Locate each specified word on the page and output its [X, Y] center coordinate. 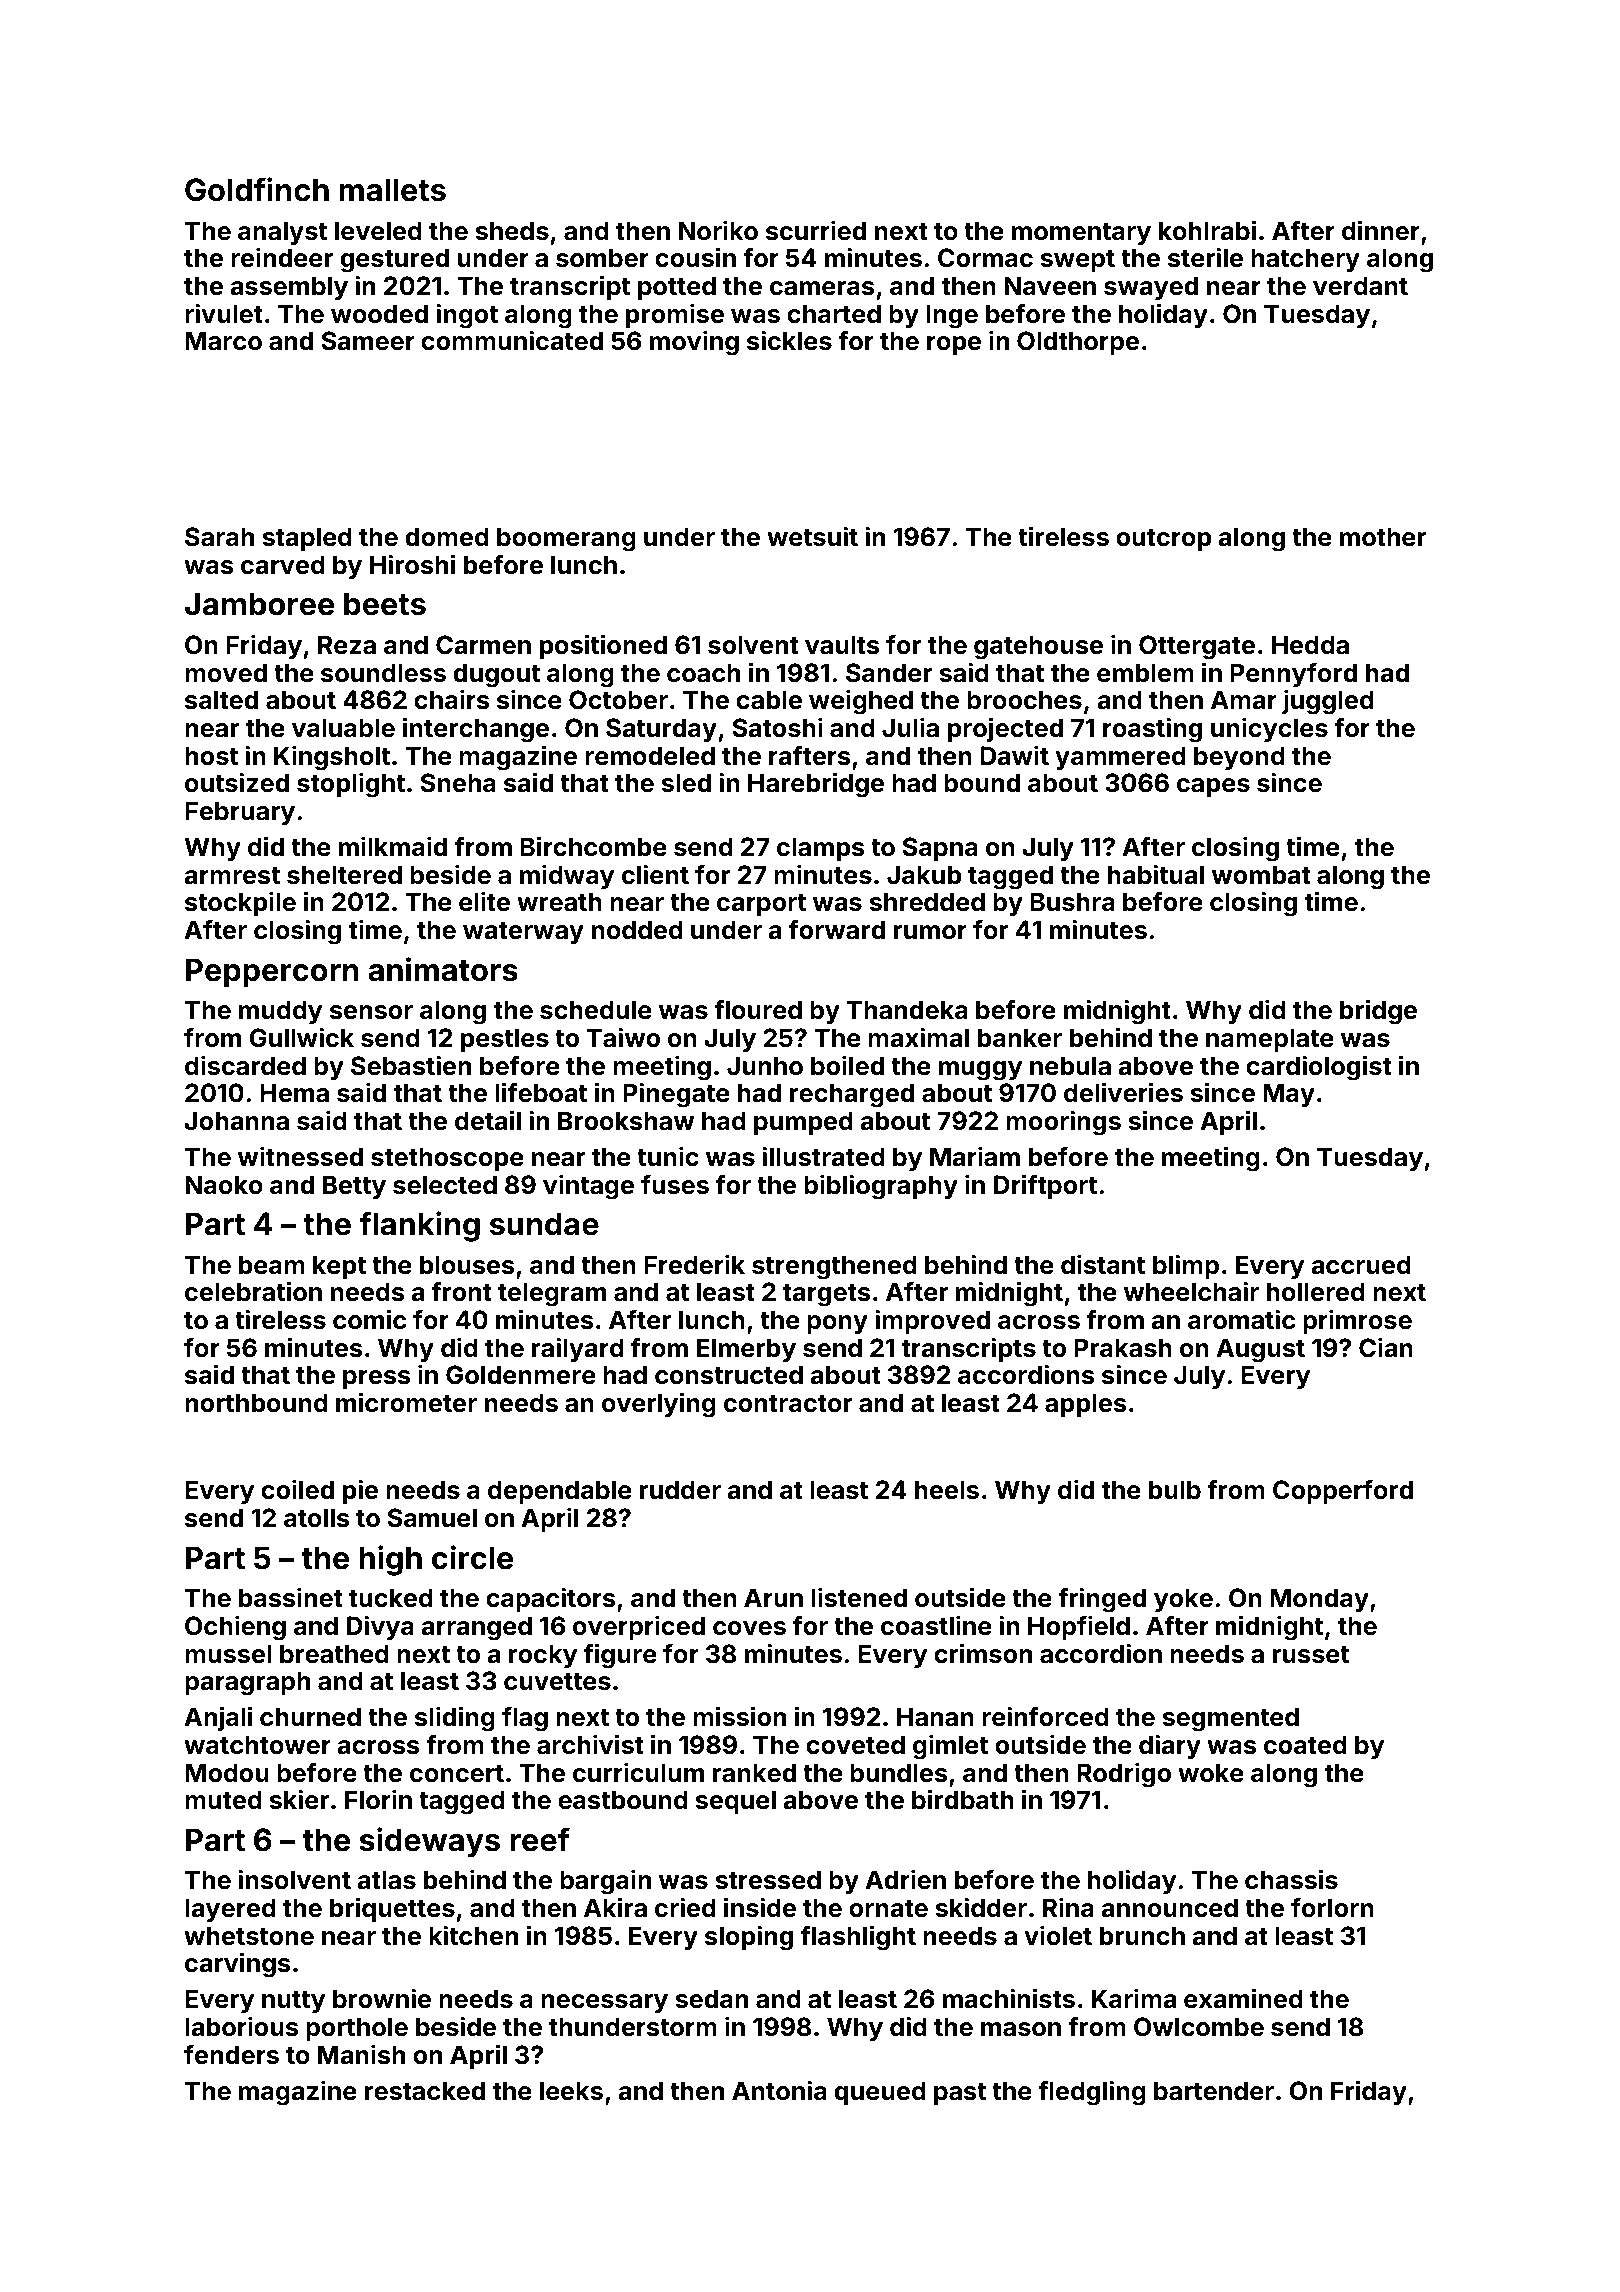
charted [834, 314]
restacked [425, 2091]
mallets [392, 190]
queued [880, 2093]
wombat [1261, 875]
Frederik [694, 1264]
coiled [297, 1489]
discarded [245, 1065]
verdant [1360, 286]
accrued [1361, 1265]
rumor [930, 932]
